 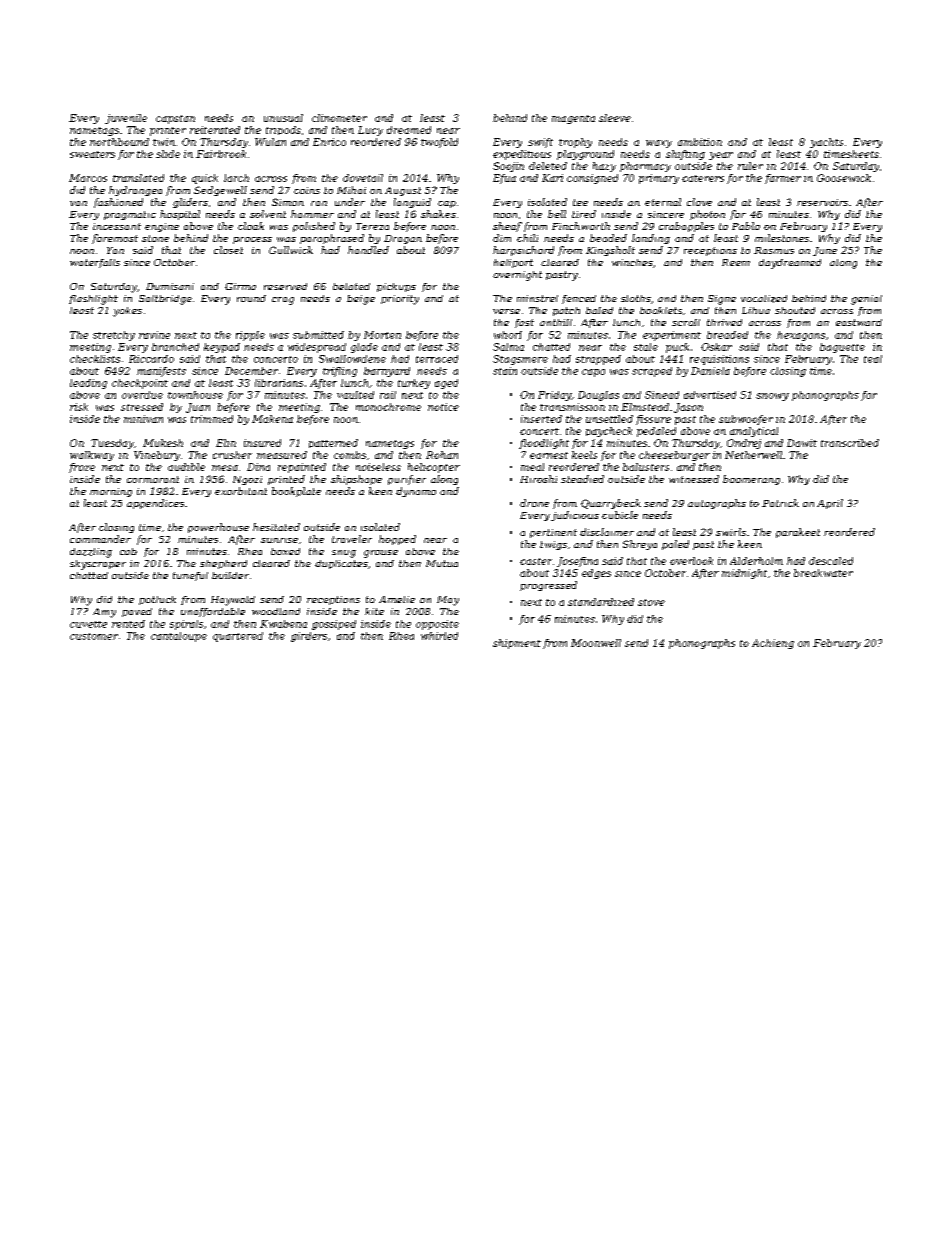 I want to click on Saltbridge, so click(x=165, y=300).
